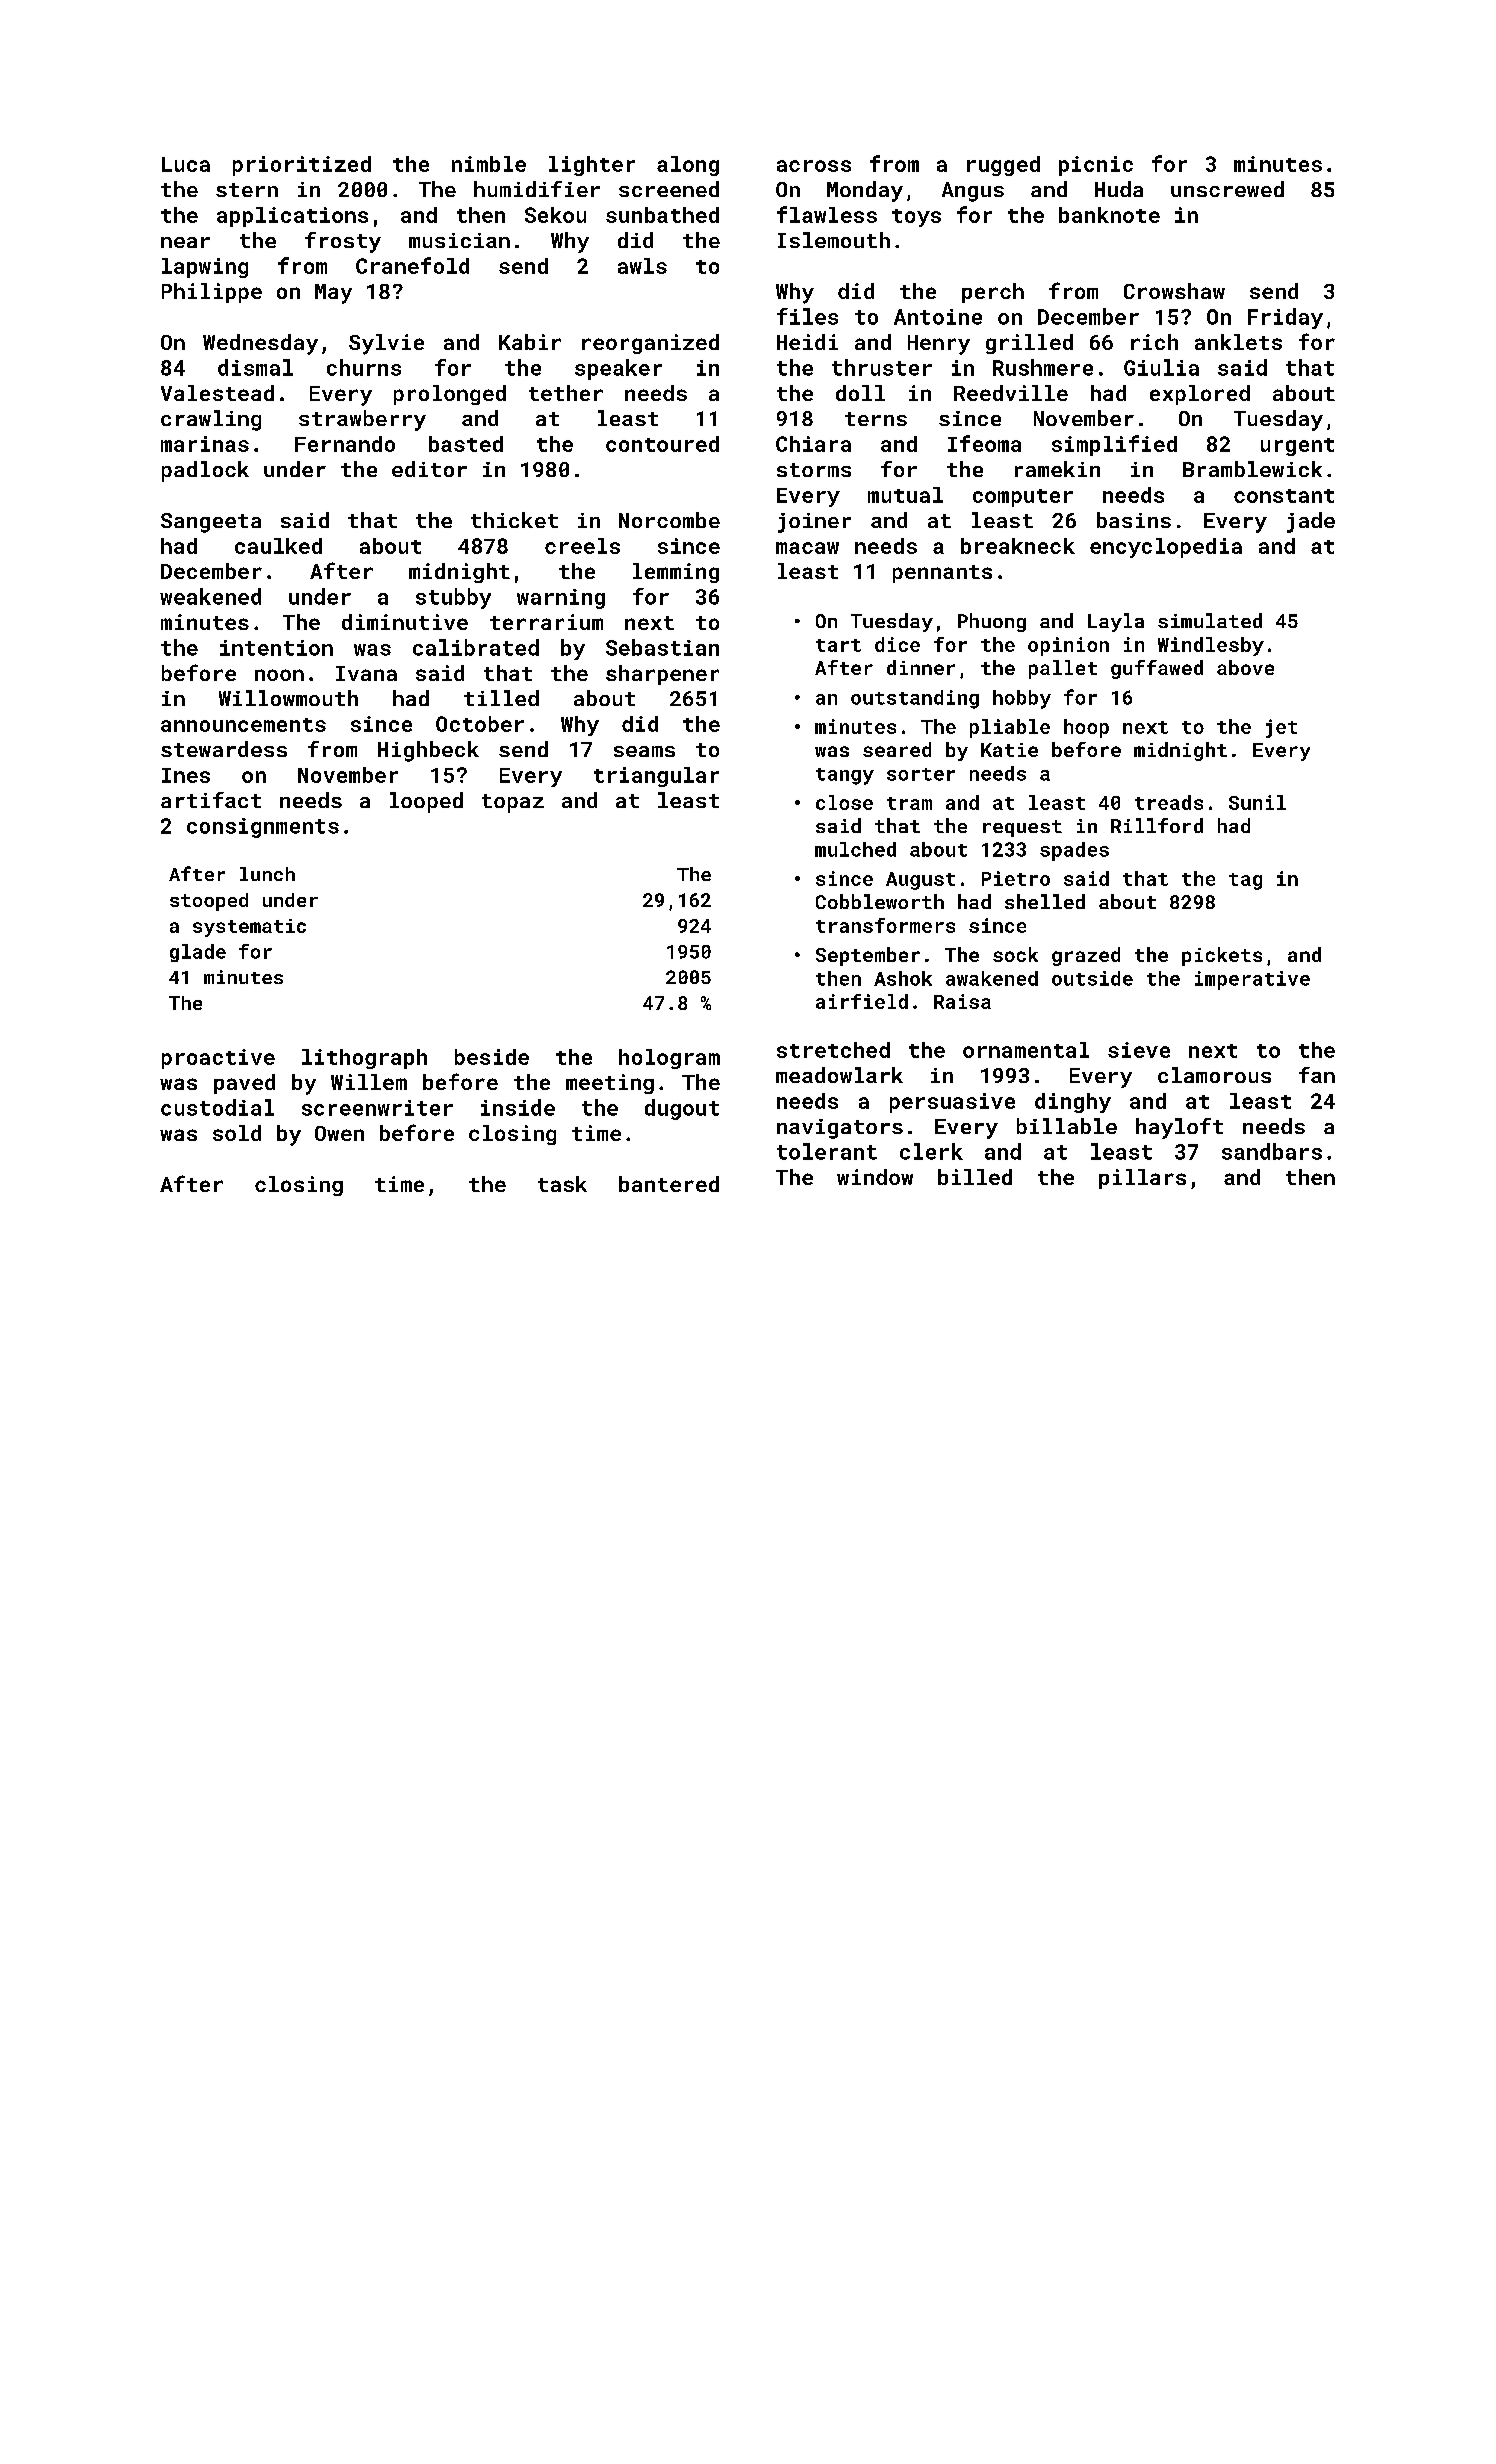 This page has width=1496, height=2464. What do you see at coordinates (302, 166) in the page?
I see `prioritized` at bounding box center [302, 166].
